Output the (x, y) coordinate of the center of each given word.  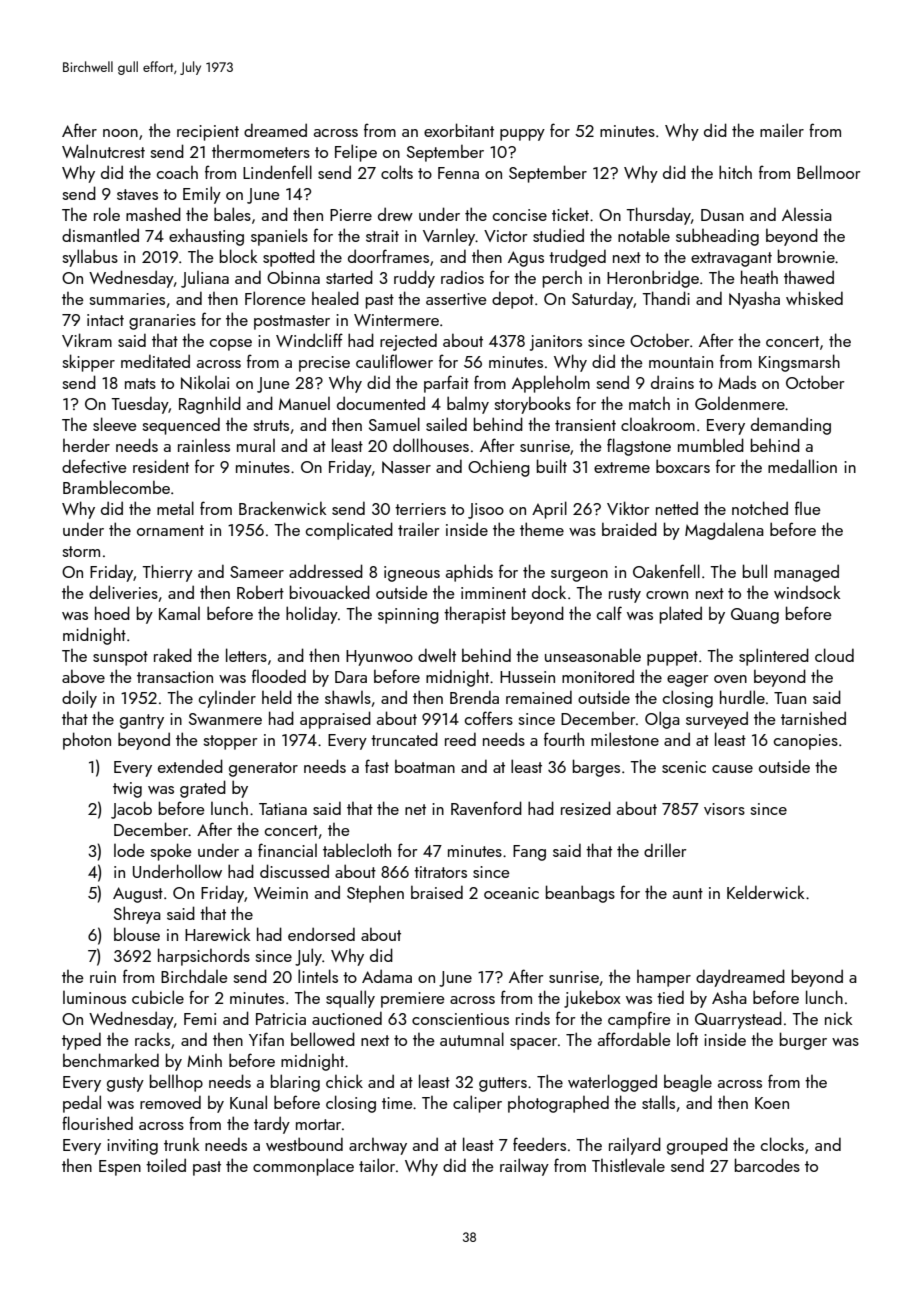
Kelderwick (765, 892)
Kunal (248, 1102)
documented (381, 403)
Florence (275, 298)
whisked (814, 298)
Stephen (375, 894)
